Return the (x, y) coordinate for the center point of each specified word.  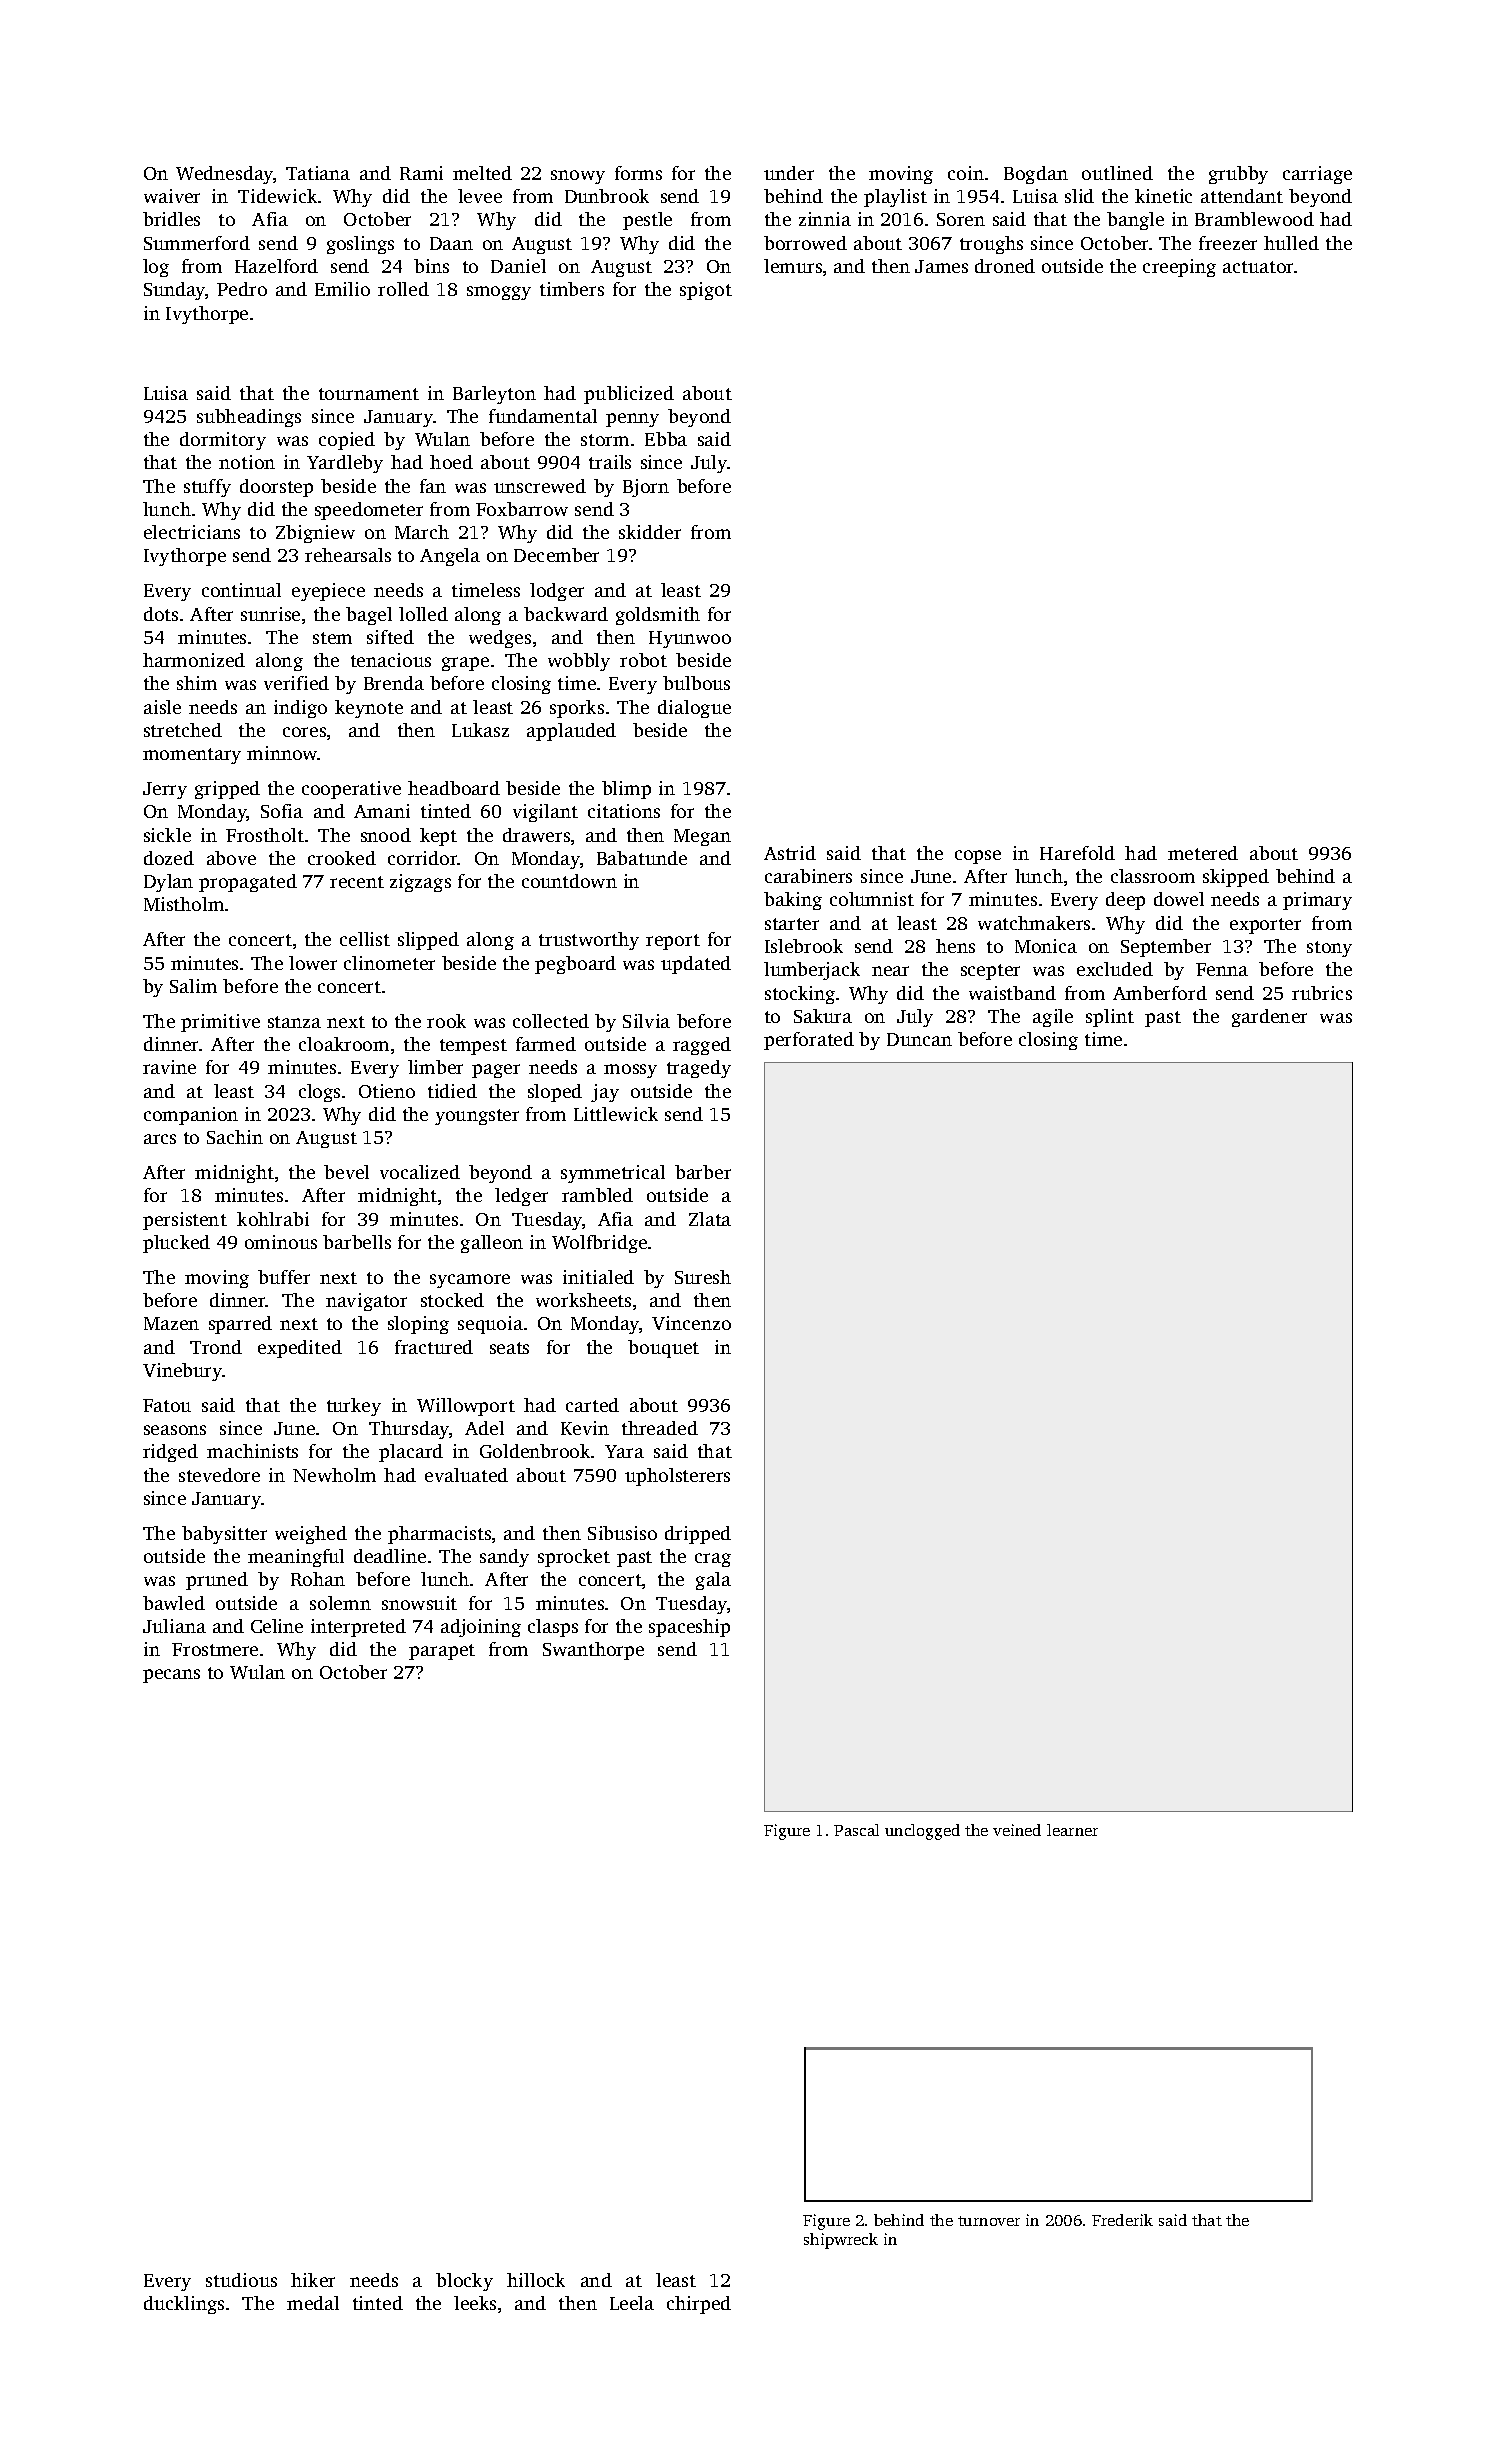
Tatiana (318, 173)
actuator (1258, 267)
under (789, 173)
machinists (252, 1451)
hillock (536, 2280)
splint (1110, 1018)
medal (313, 2303)
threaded (660, 1428)
